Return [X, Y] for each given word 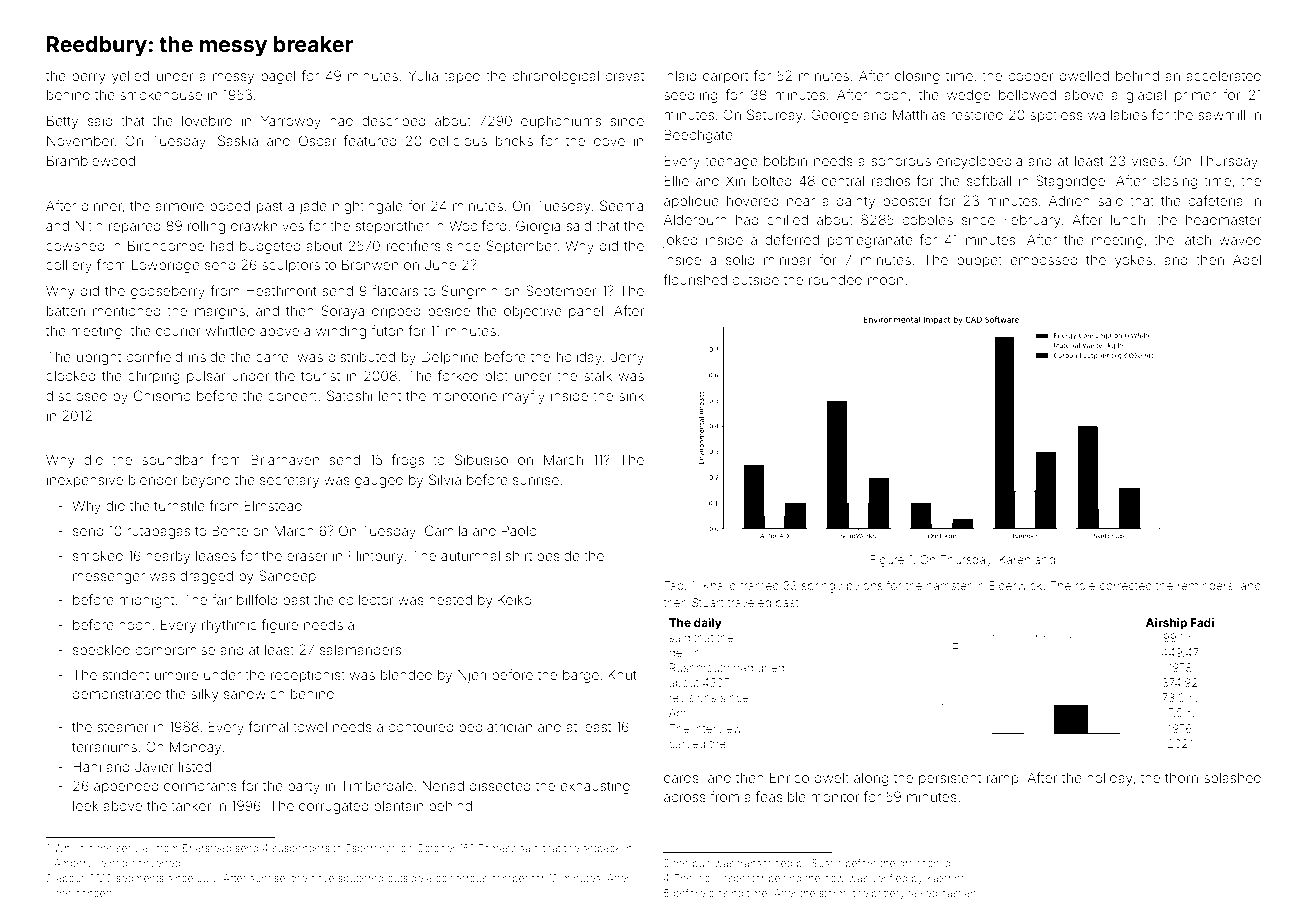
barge [581, 676]
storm [832, 893]
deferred [792, 239]
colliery [69, 266]
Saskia [238, 140]
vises [1148, 161]
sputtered [360, 879]
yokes [1133, 261]
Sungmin [470, 292]
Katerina [946, 878]
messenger [109, 578]
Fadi [1202, 622]
